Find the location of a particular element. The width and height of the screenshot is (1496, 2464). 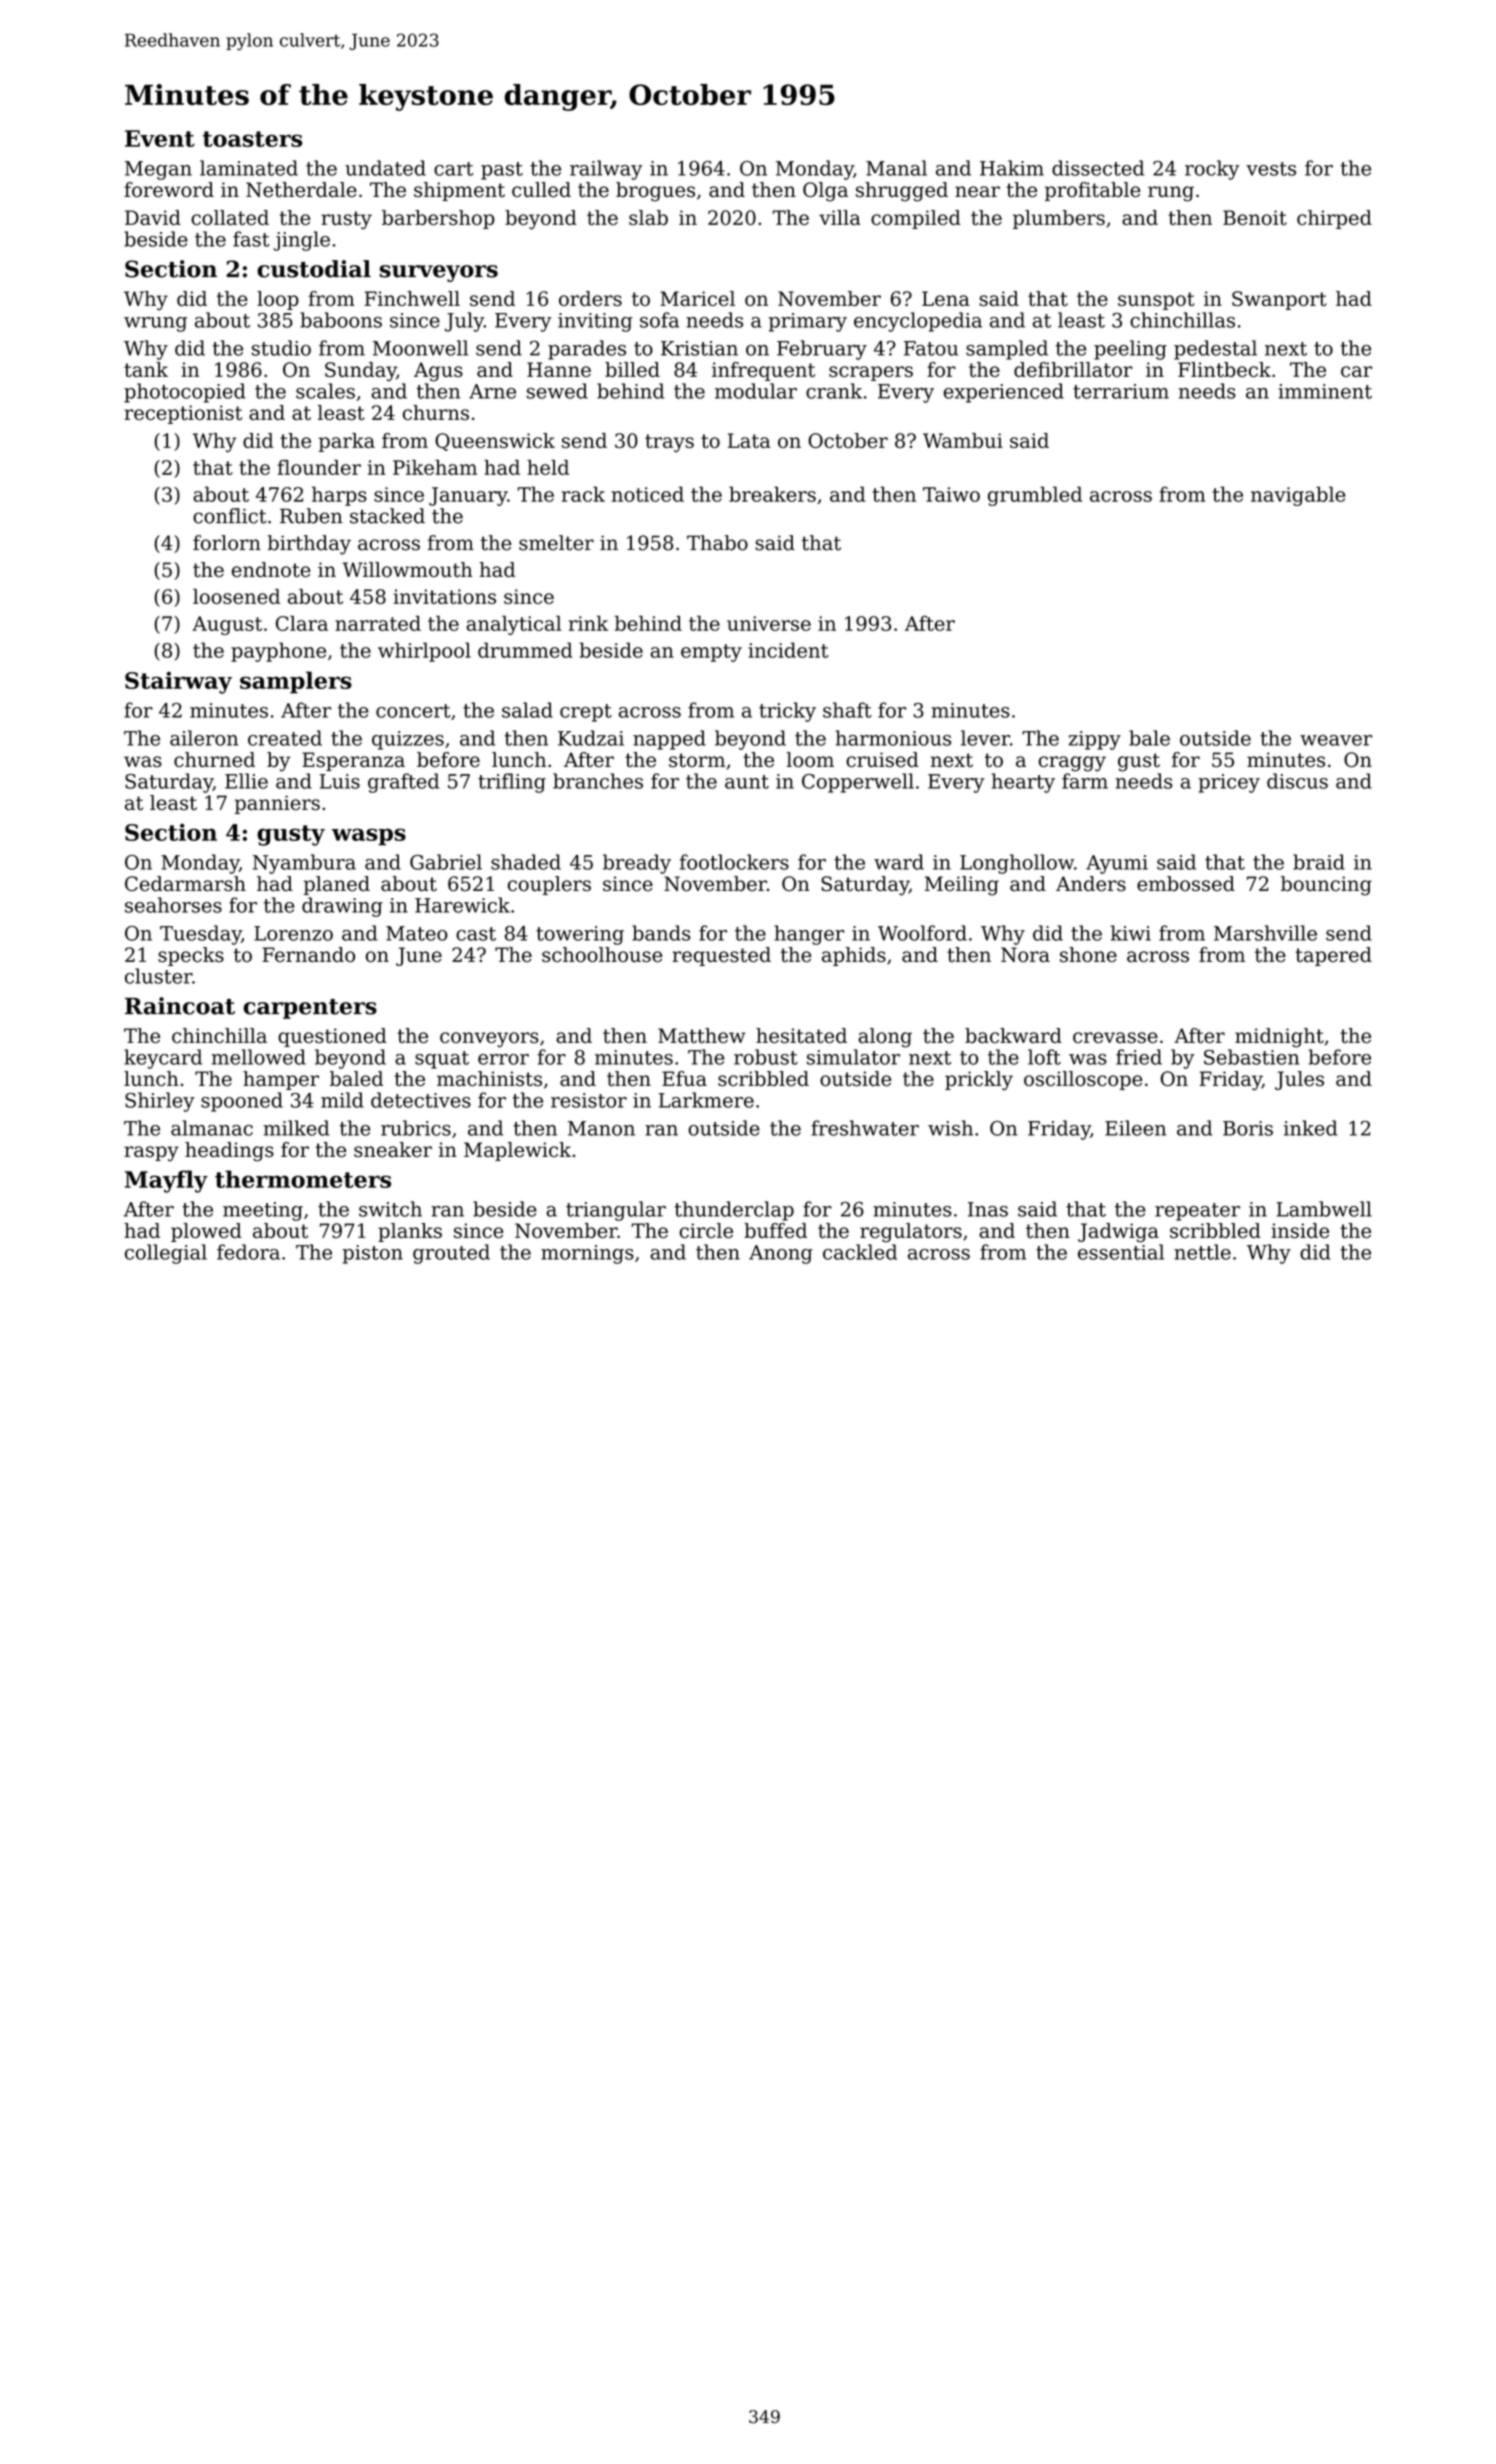

incident is located at coordinates (788, 650).
